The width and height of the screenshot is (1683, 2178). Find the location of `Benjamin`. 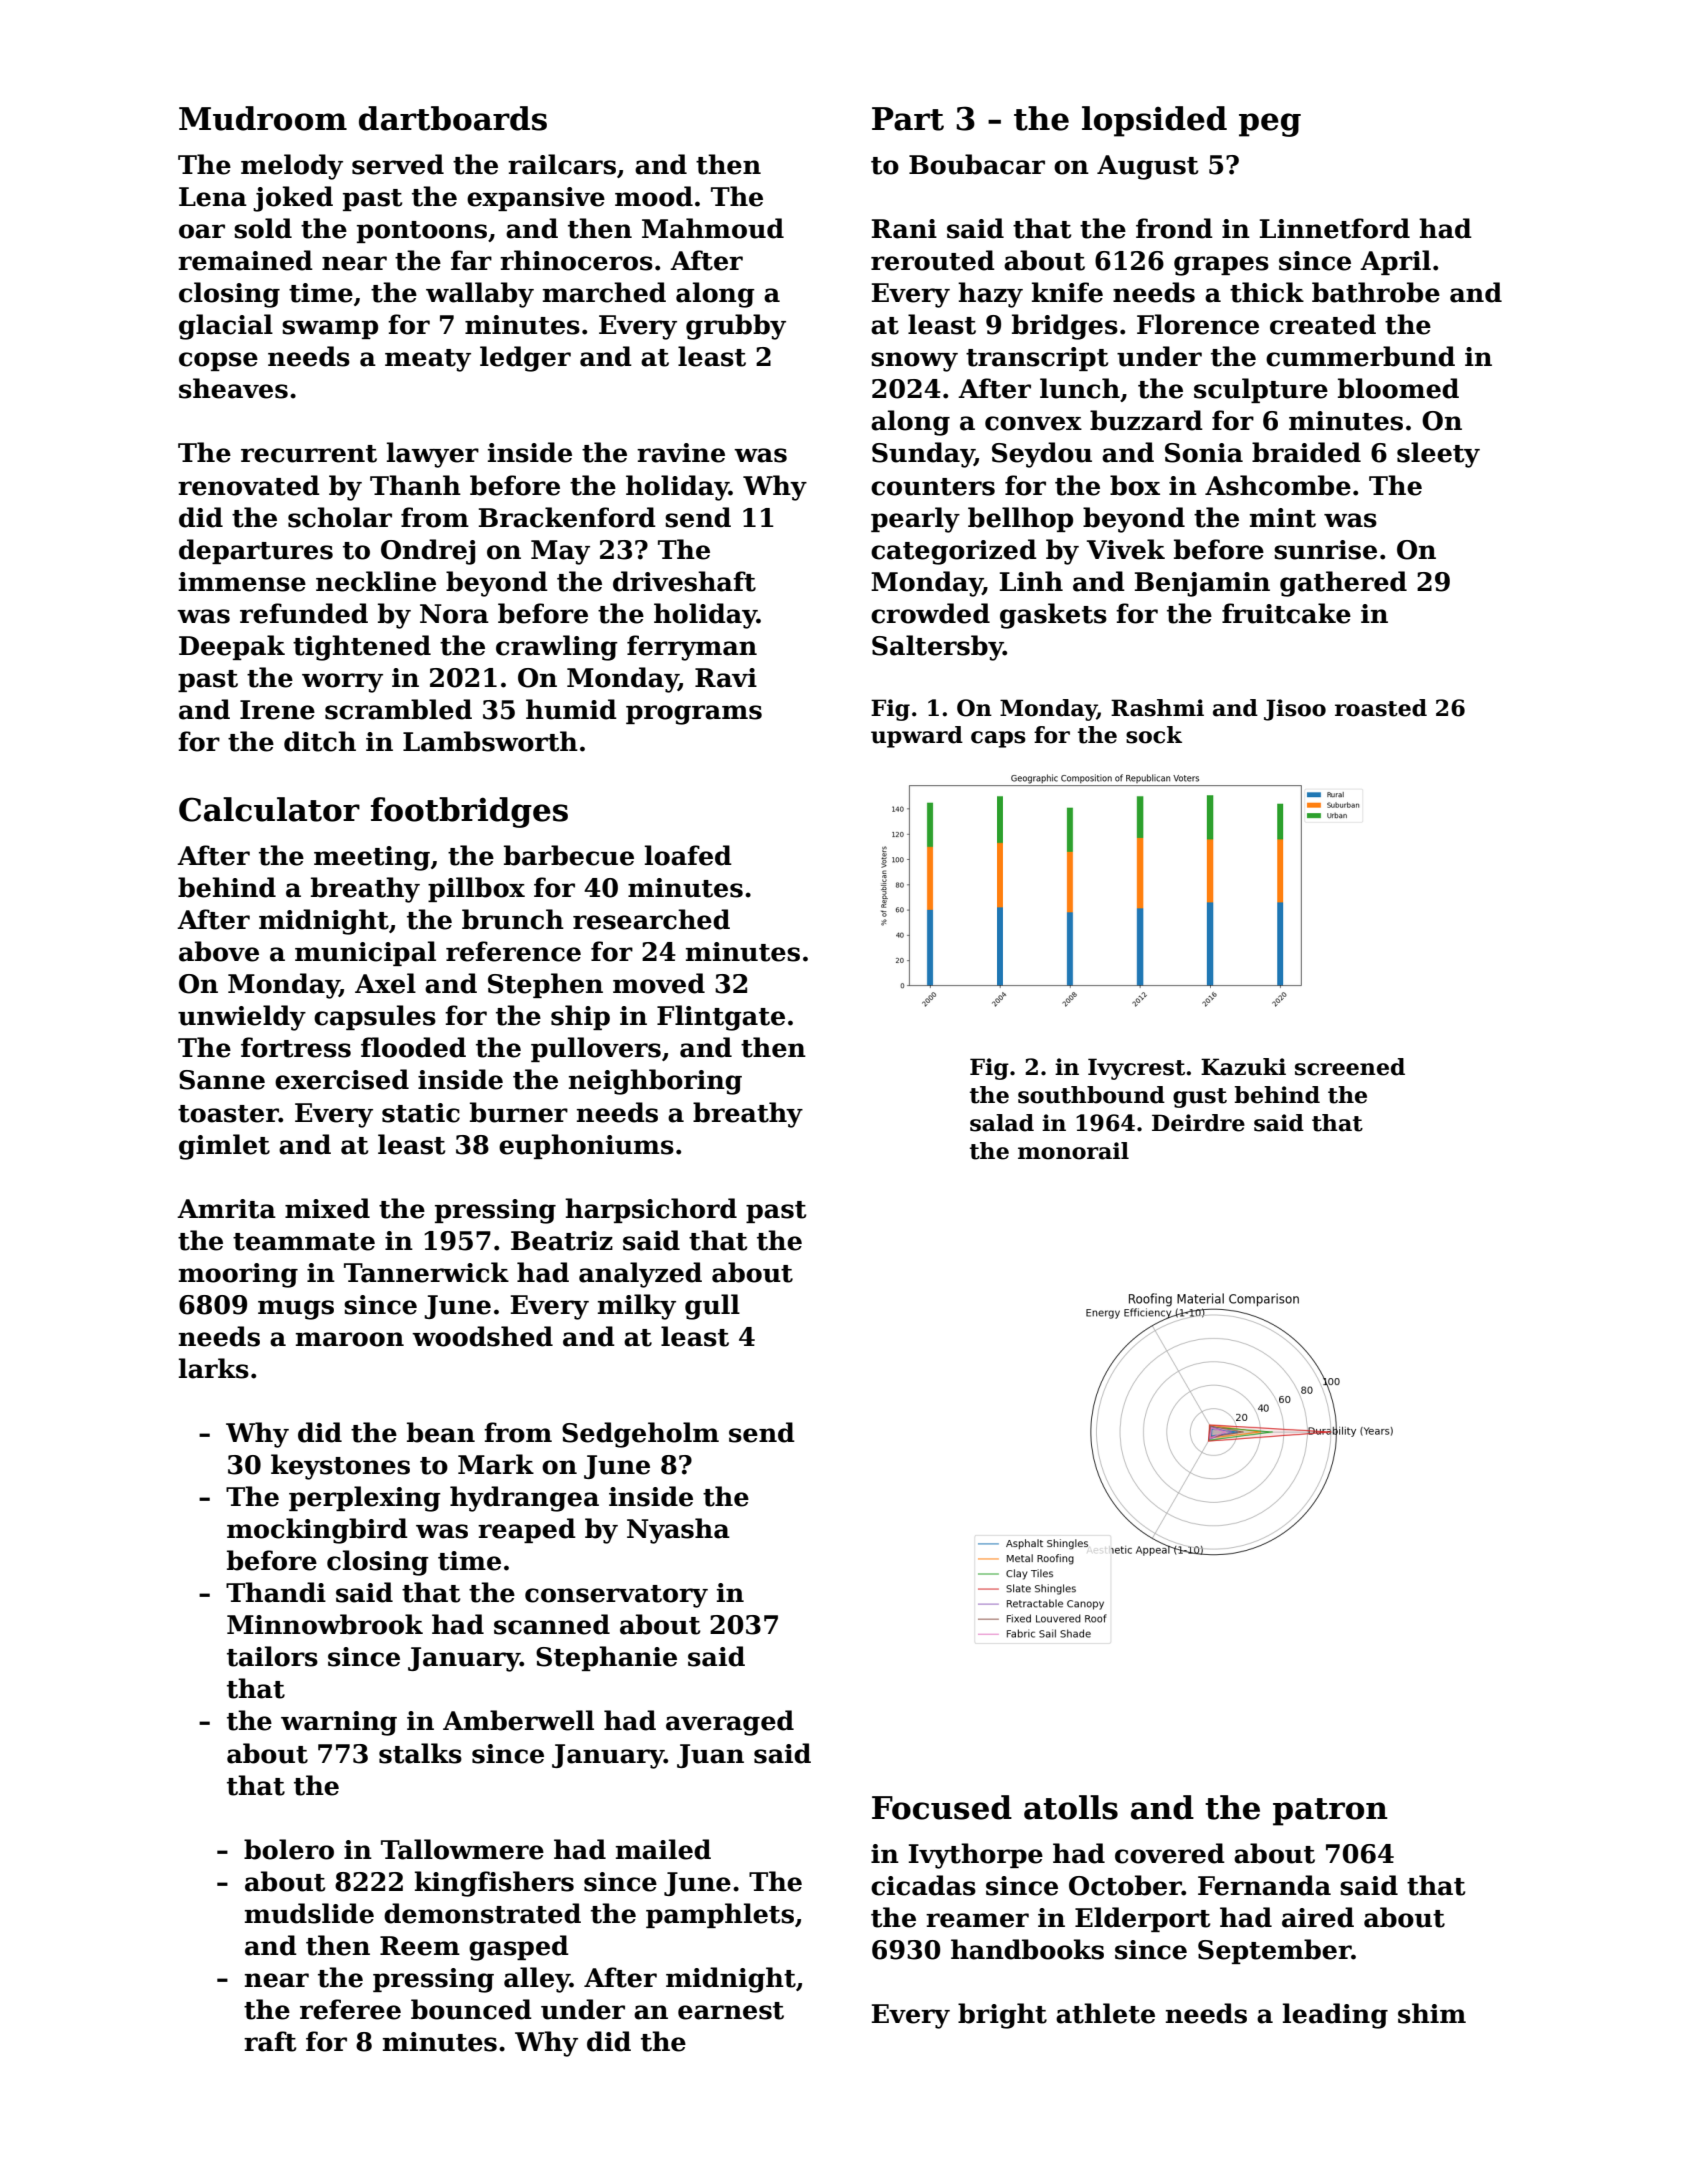

Benjamin is located at coordinates (1202, 584).
